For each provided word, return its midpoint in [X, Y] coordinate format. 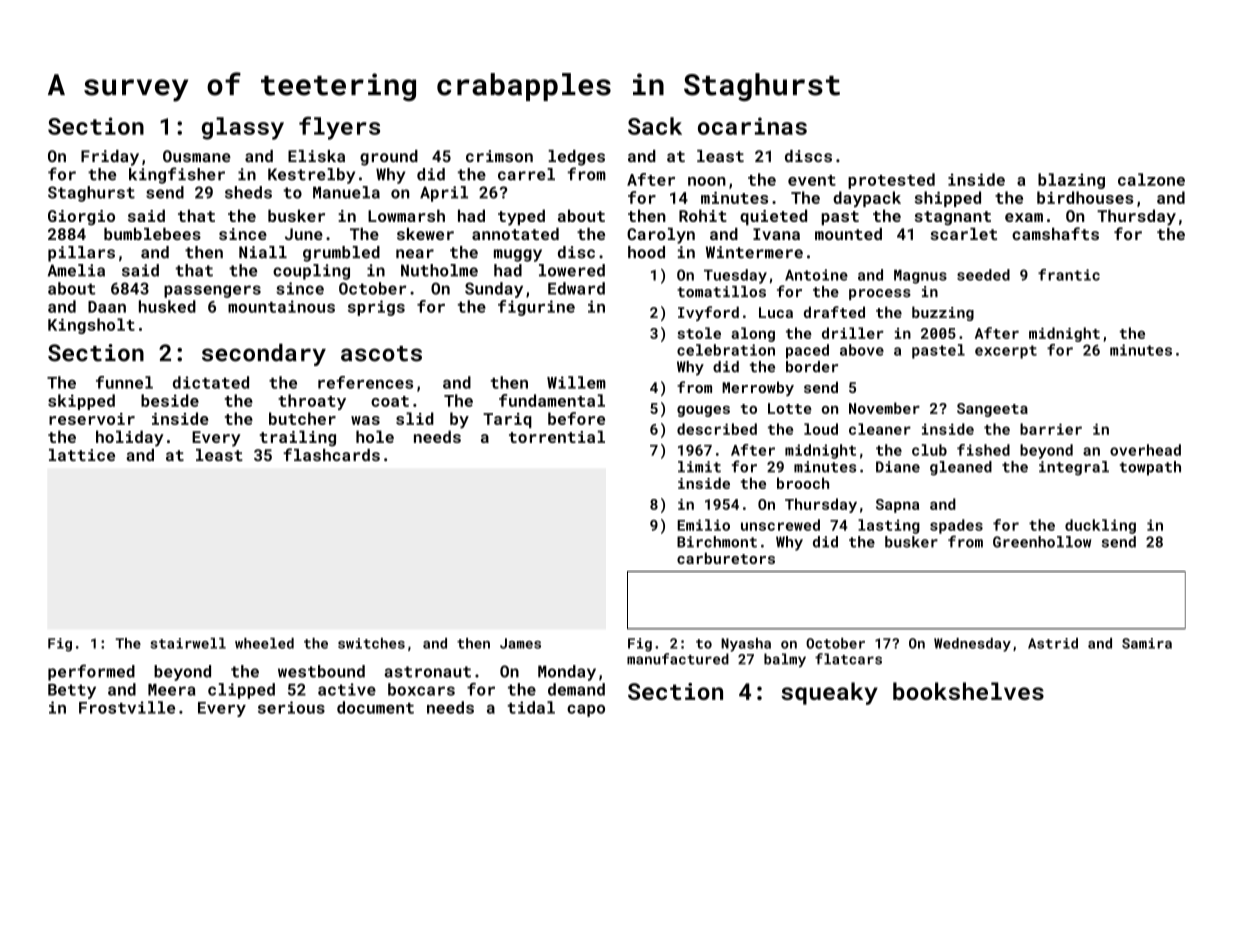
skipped [81, 402]
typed [521, 217]
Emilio [703, 525]
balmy [785, 660]
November [884, 408]
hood [646, 252]
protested [891, 181]
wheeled [264, 643]
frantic [1069, 275]
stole [699, 333]
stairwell [188, 643]
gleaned [961, 468]
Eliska [316, 156]
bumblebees [152, 234]
